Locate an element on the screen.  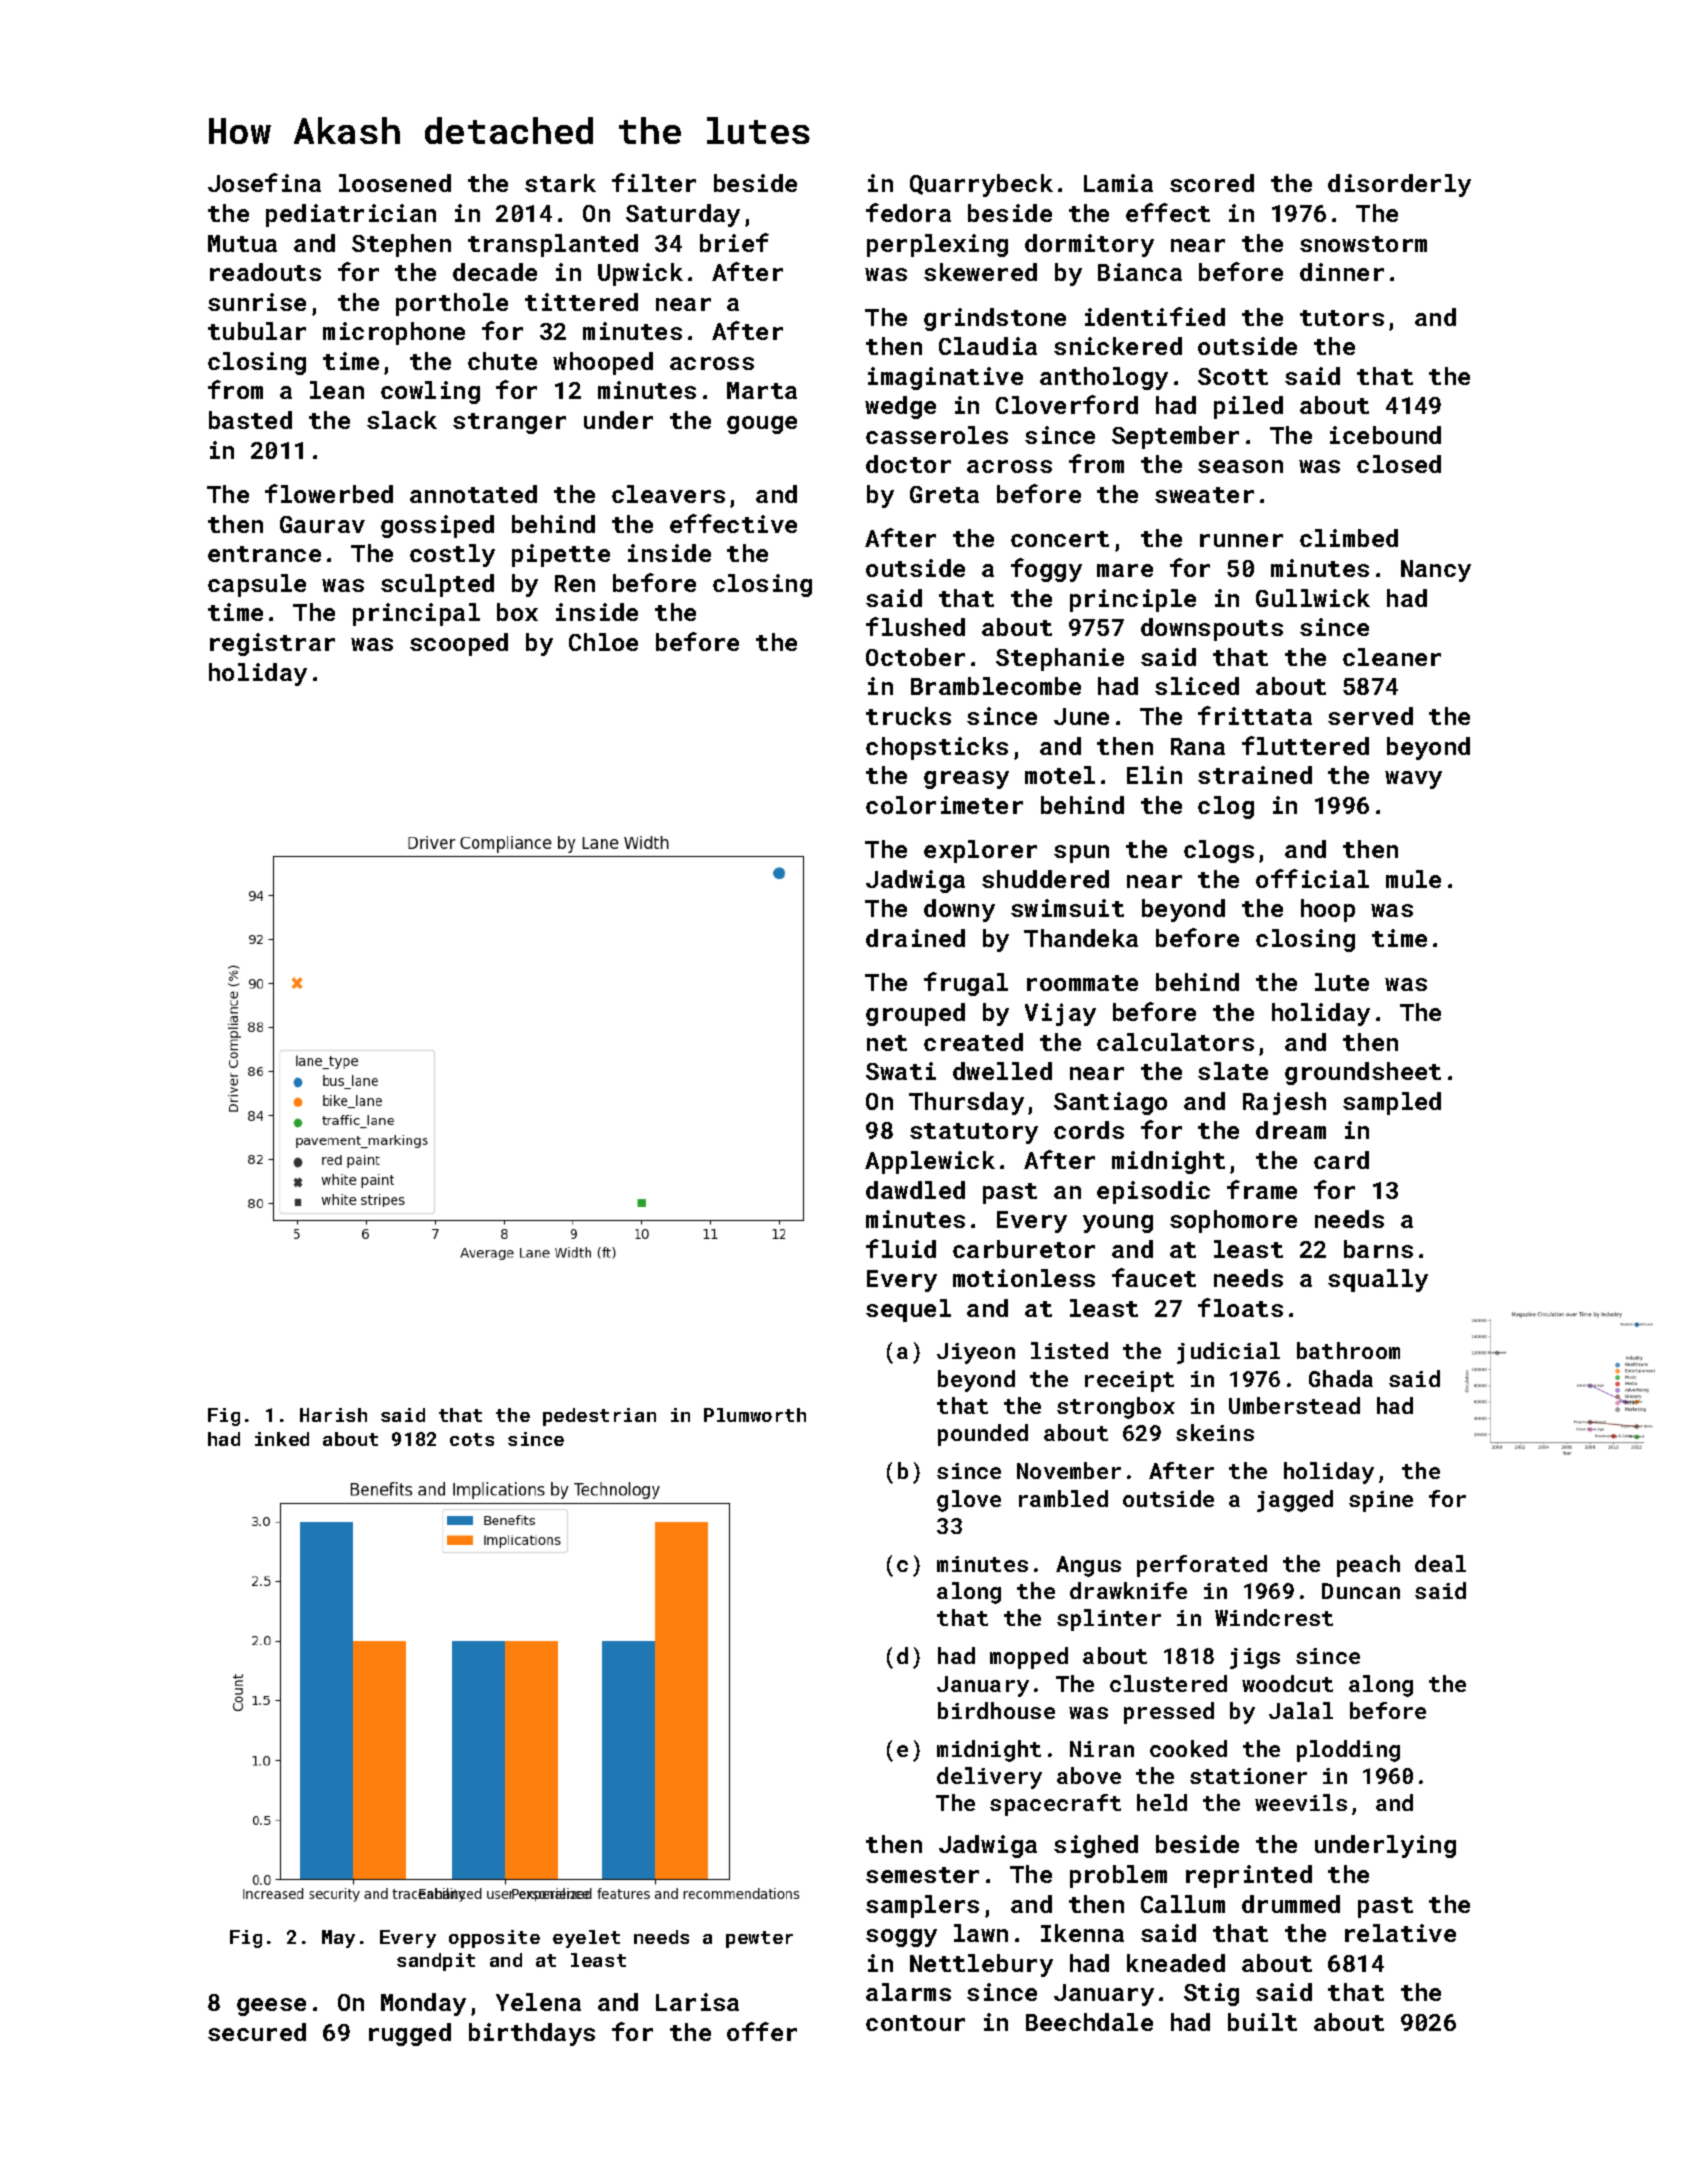
gouge is located at coordinates (762, 425).
